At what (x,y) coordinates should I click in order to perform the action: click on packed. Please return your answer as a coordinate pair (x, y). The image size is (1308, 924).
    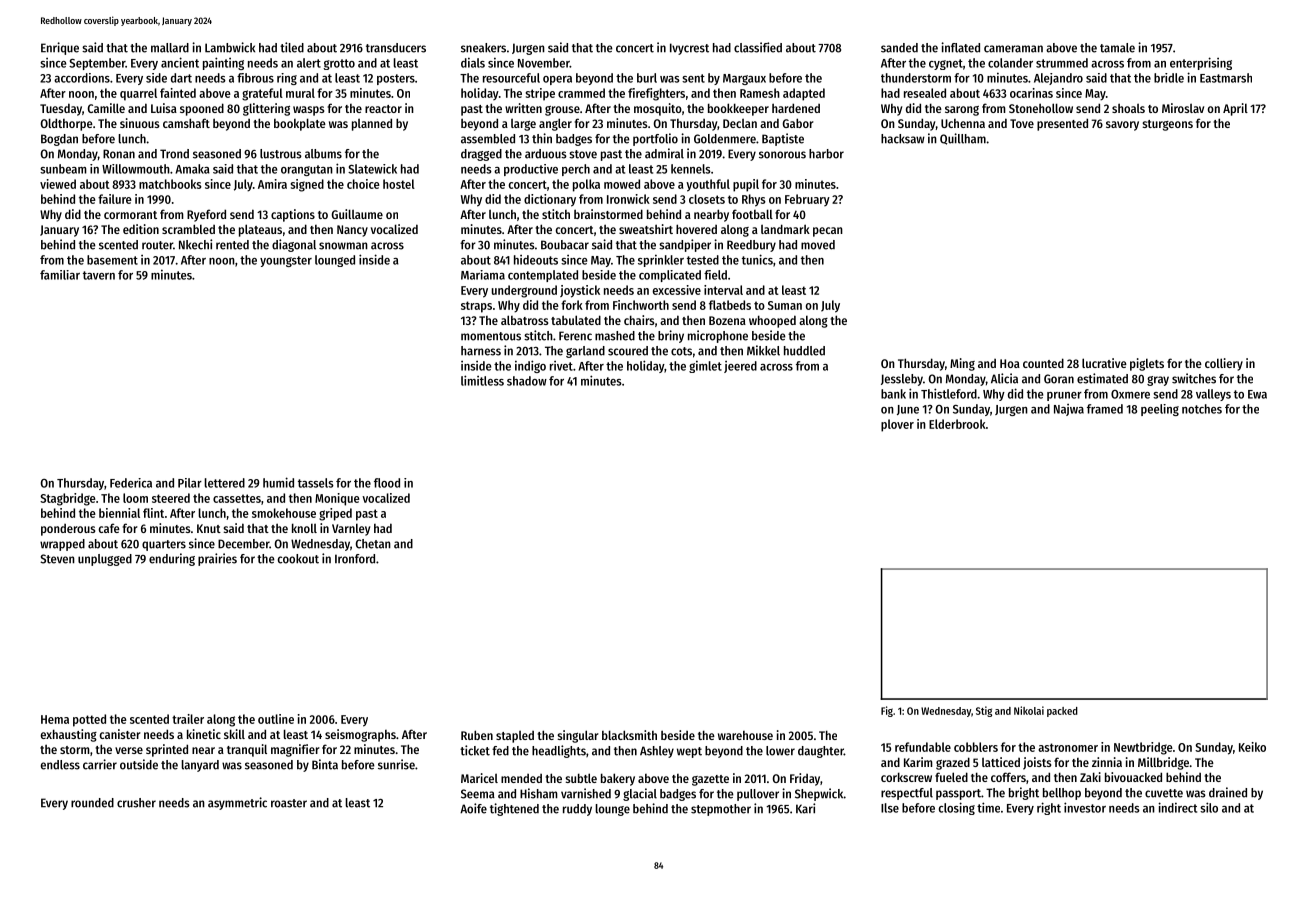
    Looking at the image, I should click on (1062, 712).
